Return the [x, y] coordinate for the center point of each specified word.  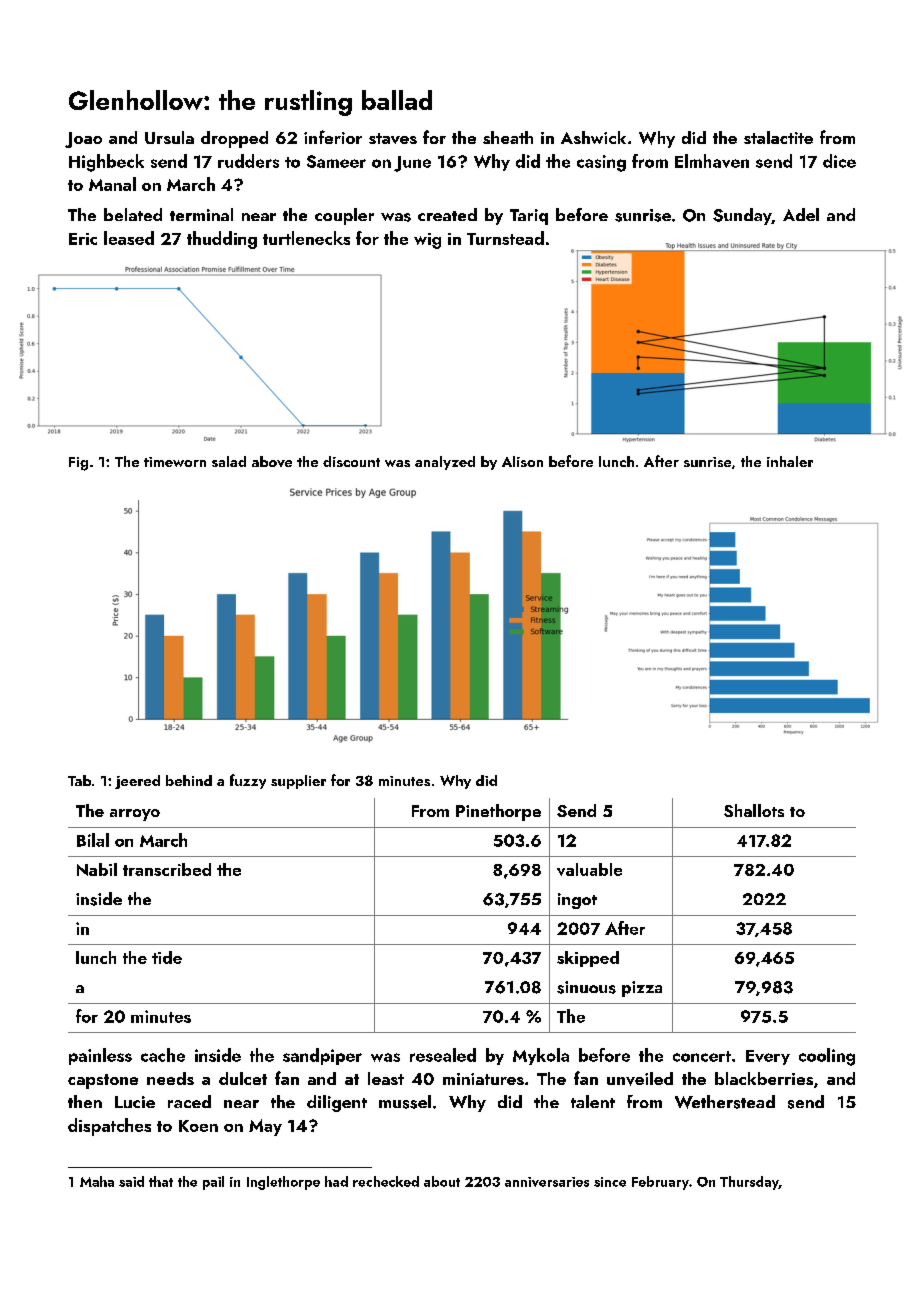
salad [229, 461]
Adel [801, 214]
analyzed [445, 463]
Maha [97, 1181]
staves [393, 138]
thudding [222, 240]
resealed [443, 1055]
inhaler [790, 461]
